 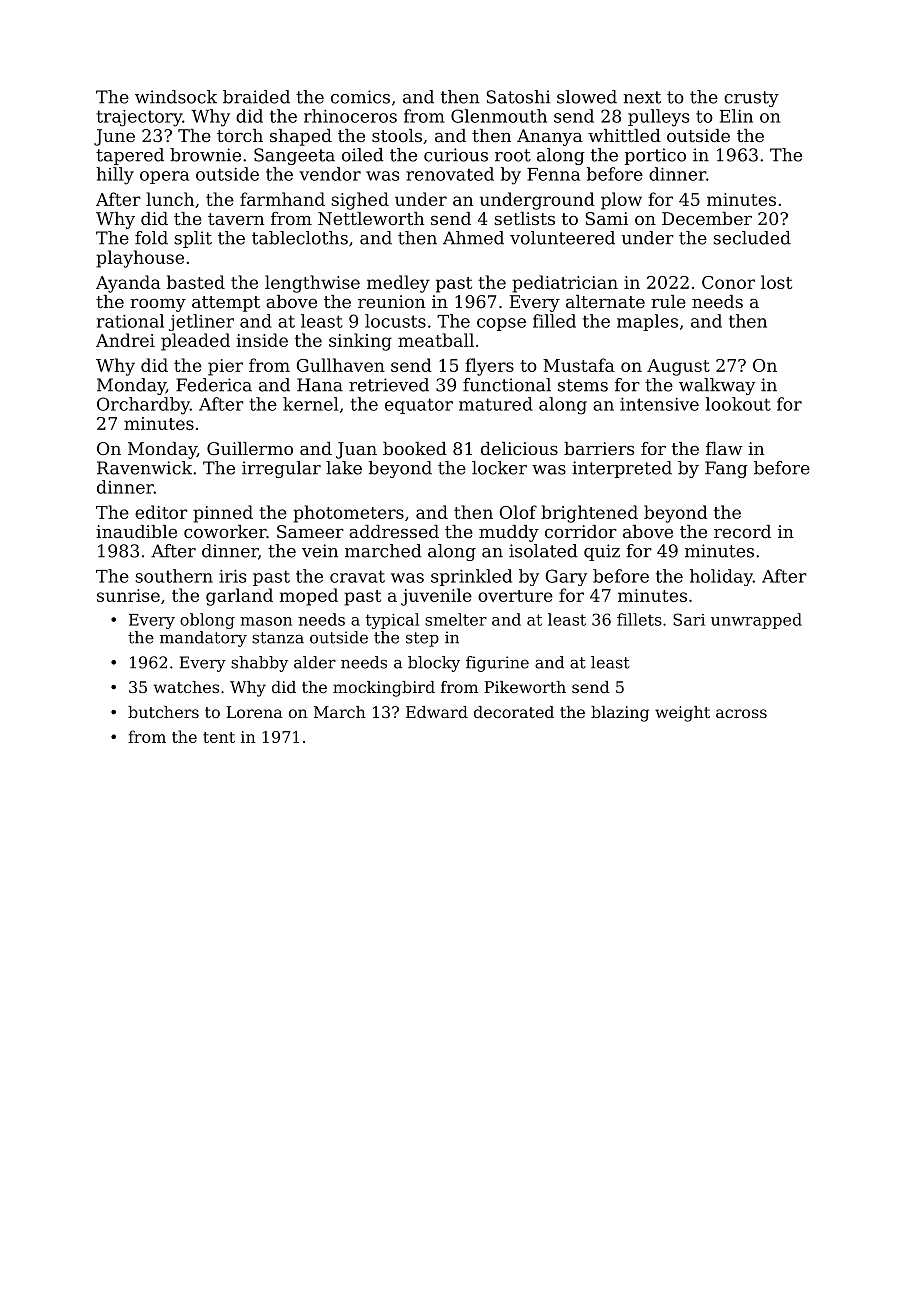 I want to click on pulleys, so click(x=658, y=118).
